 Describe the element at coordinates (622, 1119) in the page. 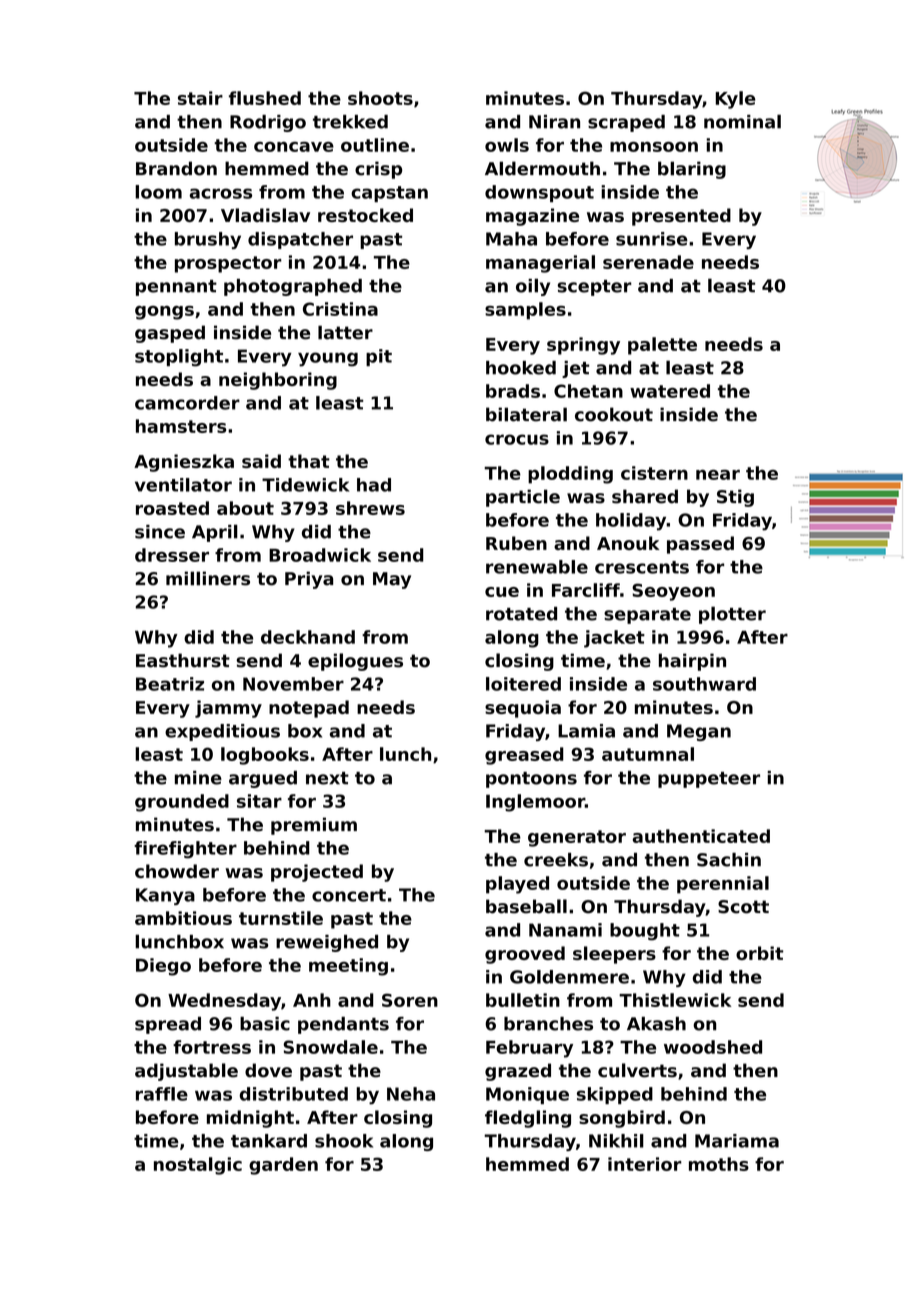

I see `songbird` at that location.
